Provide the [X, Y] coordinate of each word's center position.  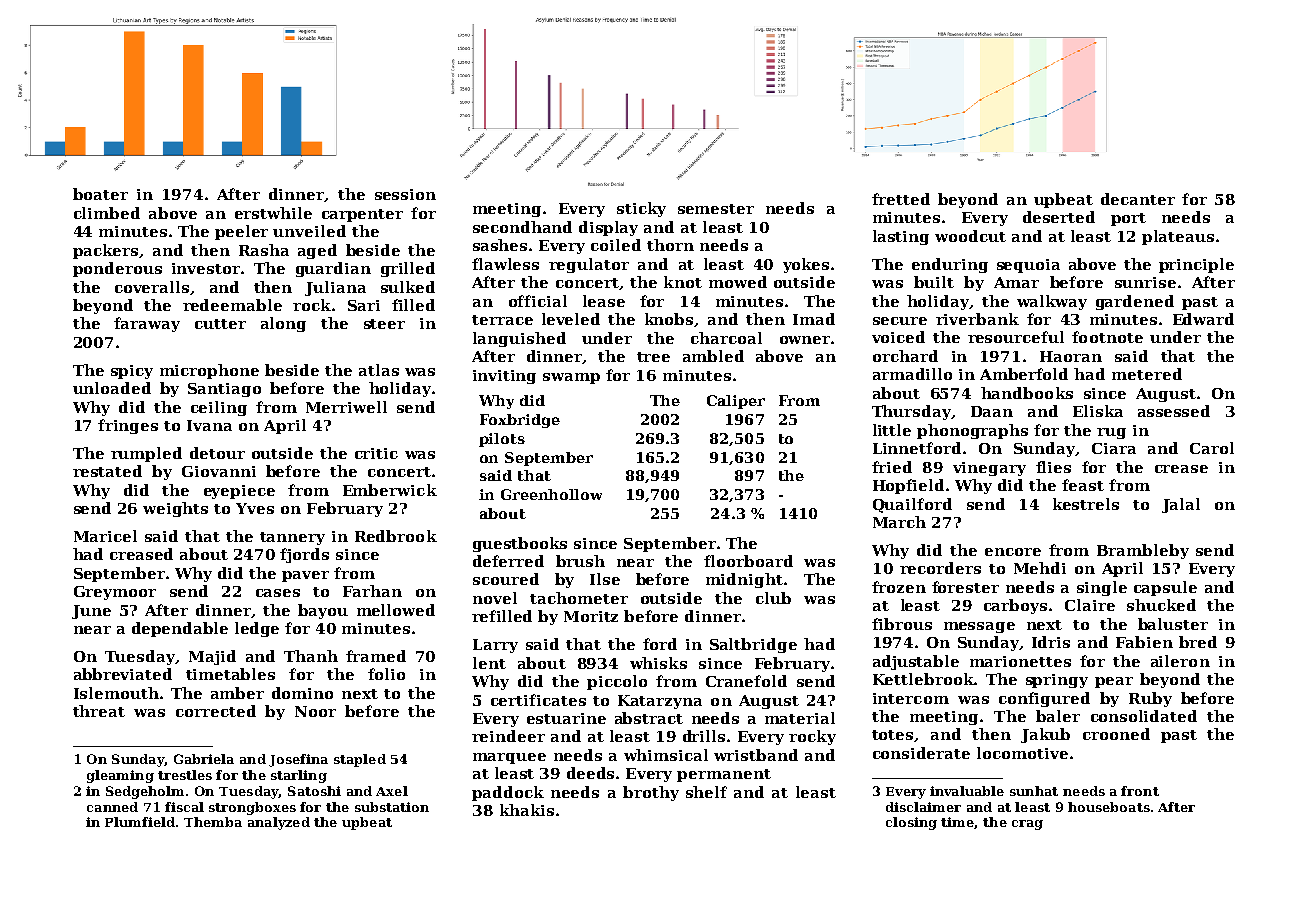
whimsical [666, 755]
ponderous [117, 269]
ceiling [219, 408]
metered [1147, 374]
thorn [670, 245]
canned [112, 807]
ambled [713, 356]
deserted [1059, 217]
